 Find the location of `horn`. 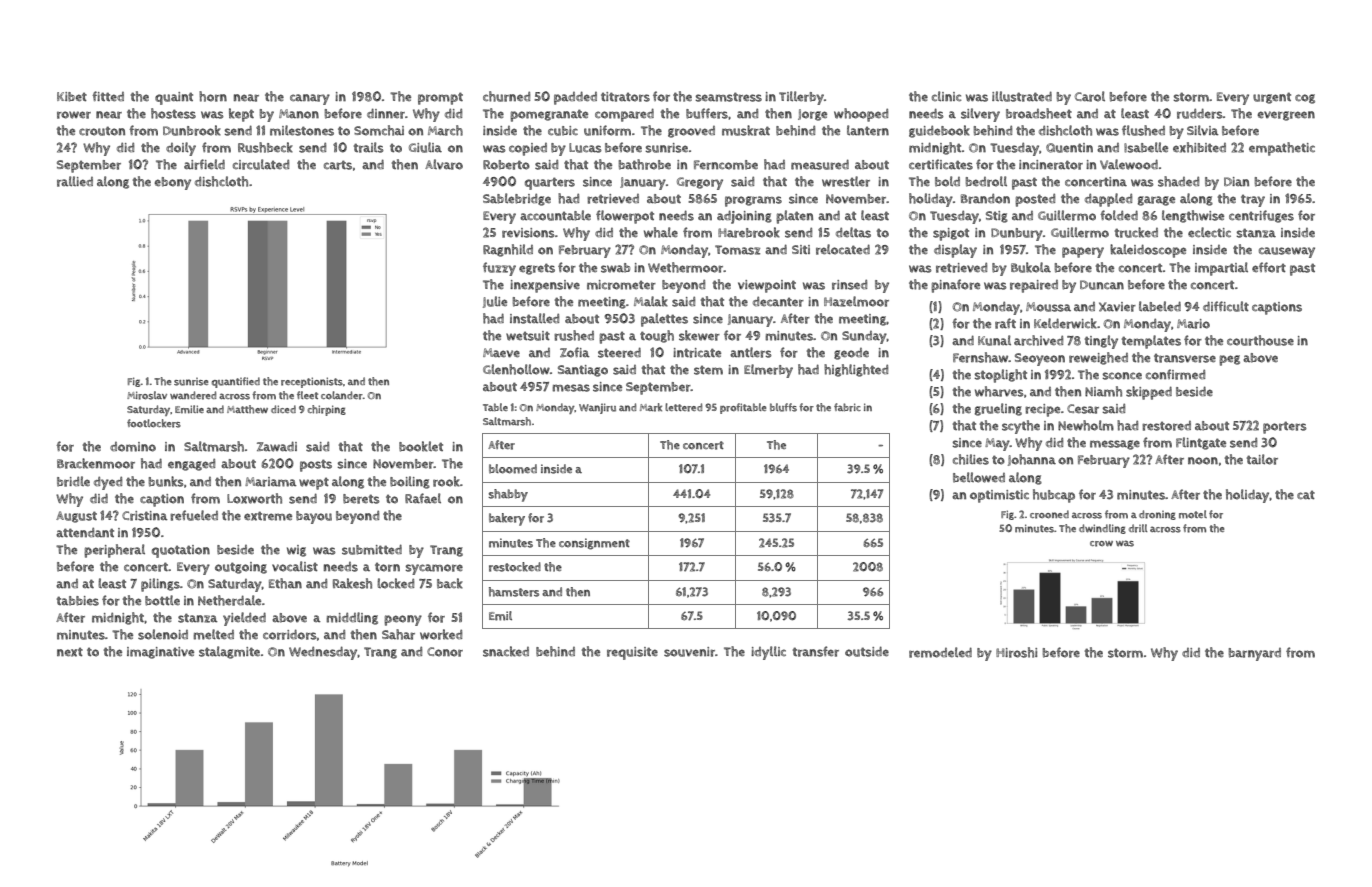

horn is located at coordinates (213, 96).
